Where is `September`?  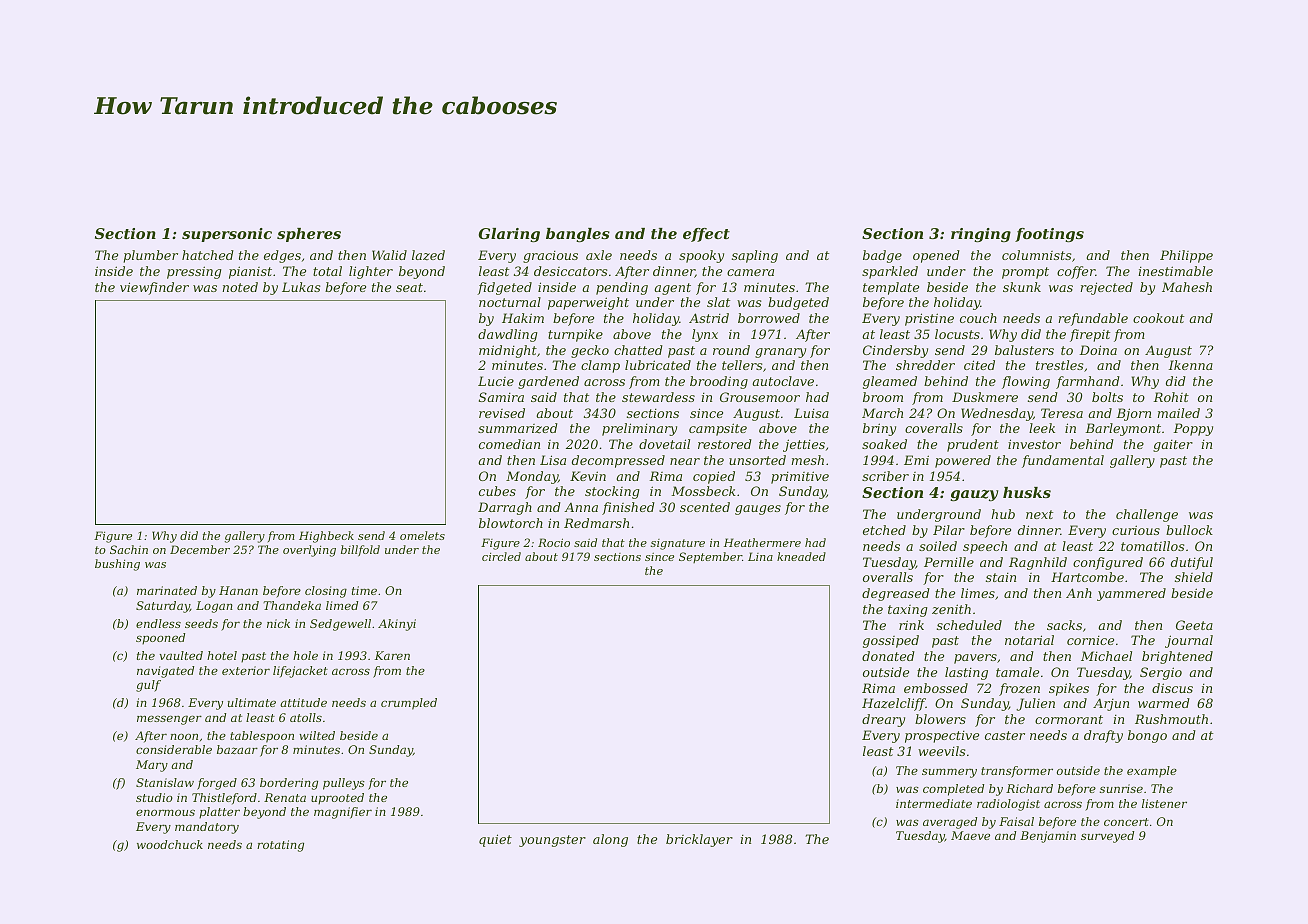 September is located at coordinates (710, 557).
